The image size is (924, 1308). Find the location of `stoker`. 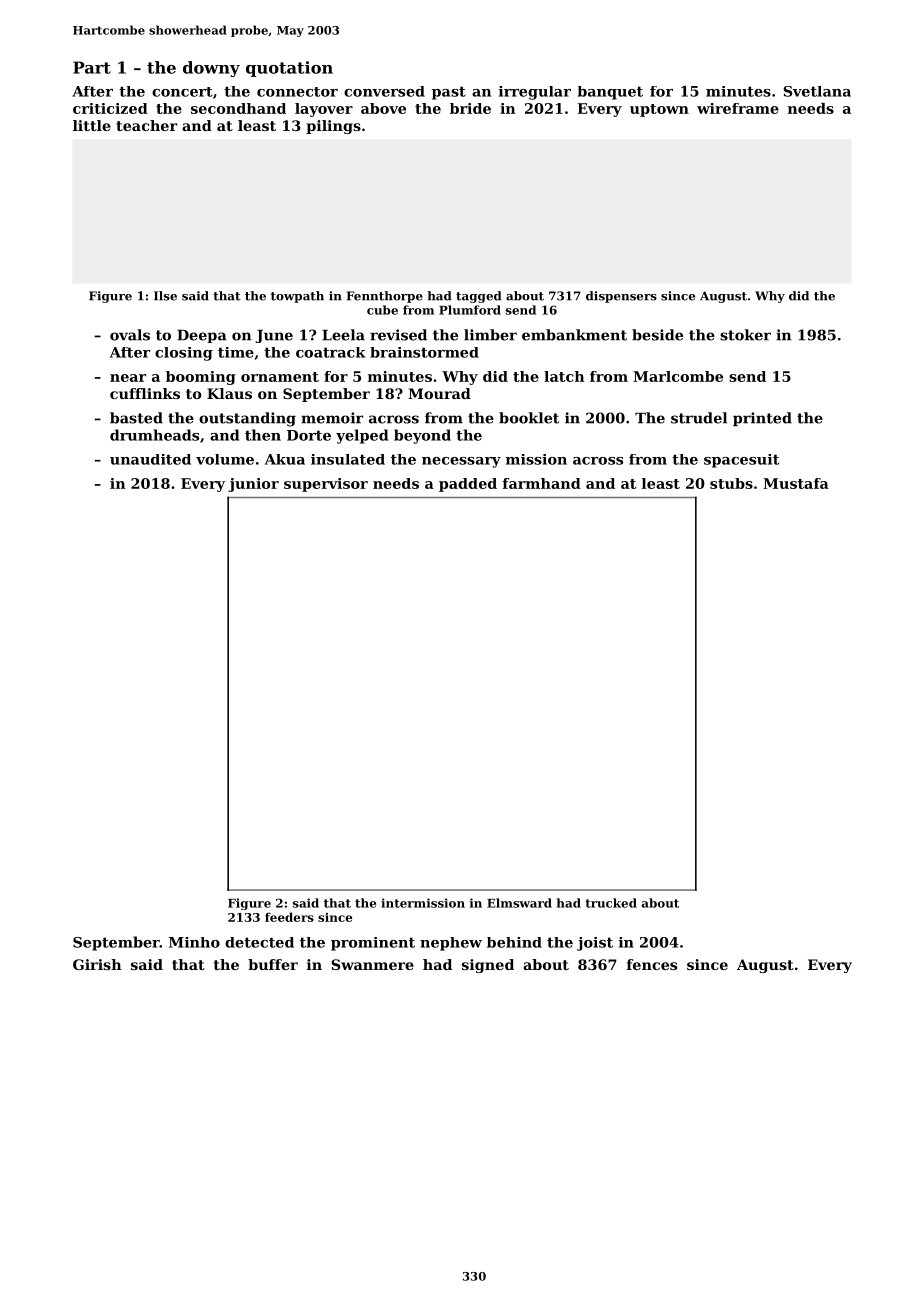

stoker is located at coordinates (745, 335).
